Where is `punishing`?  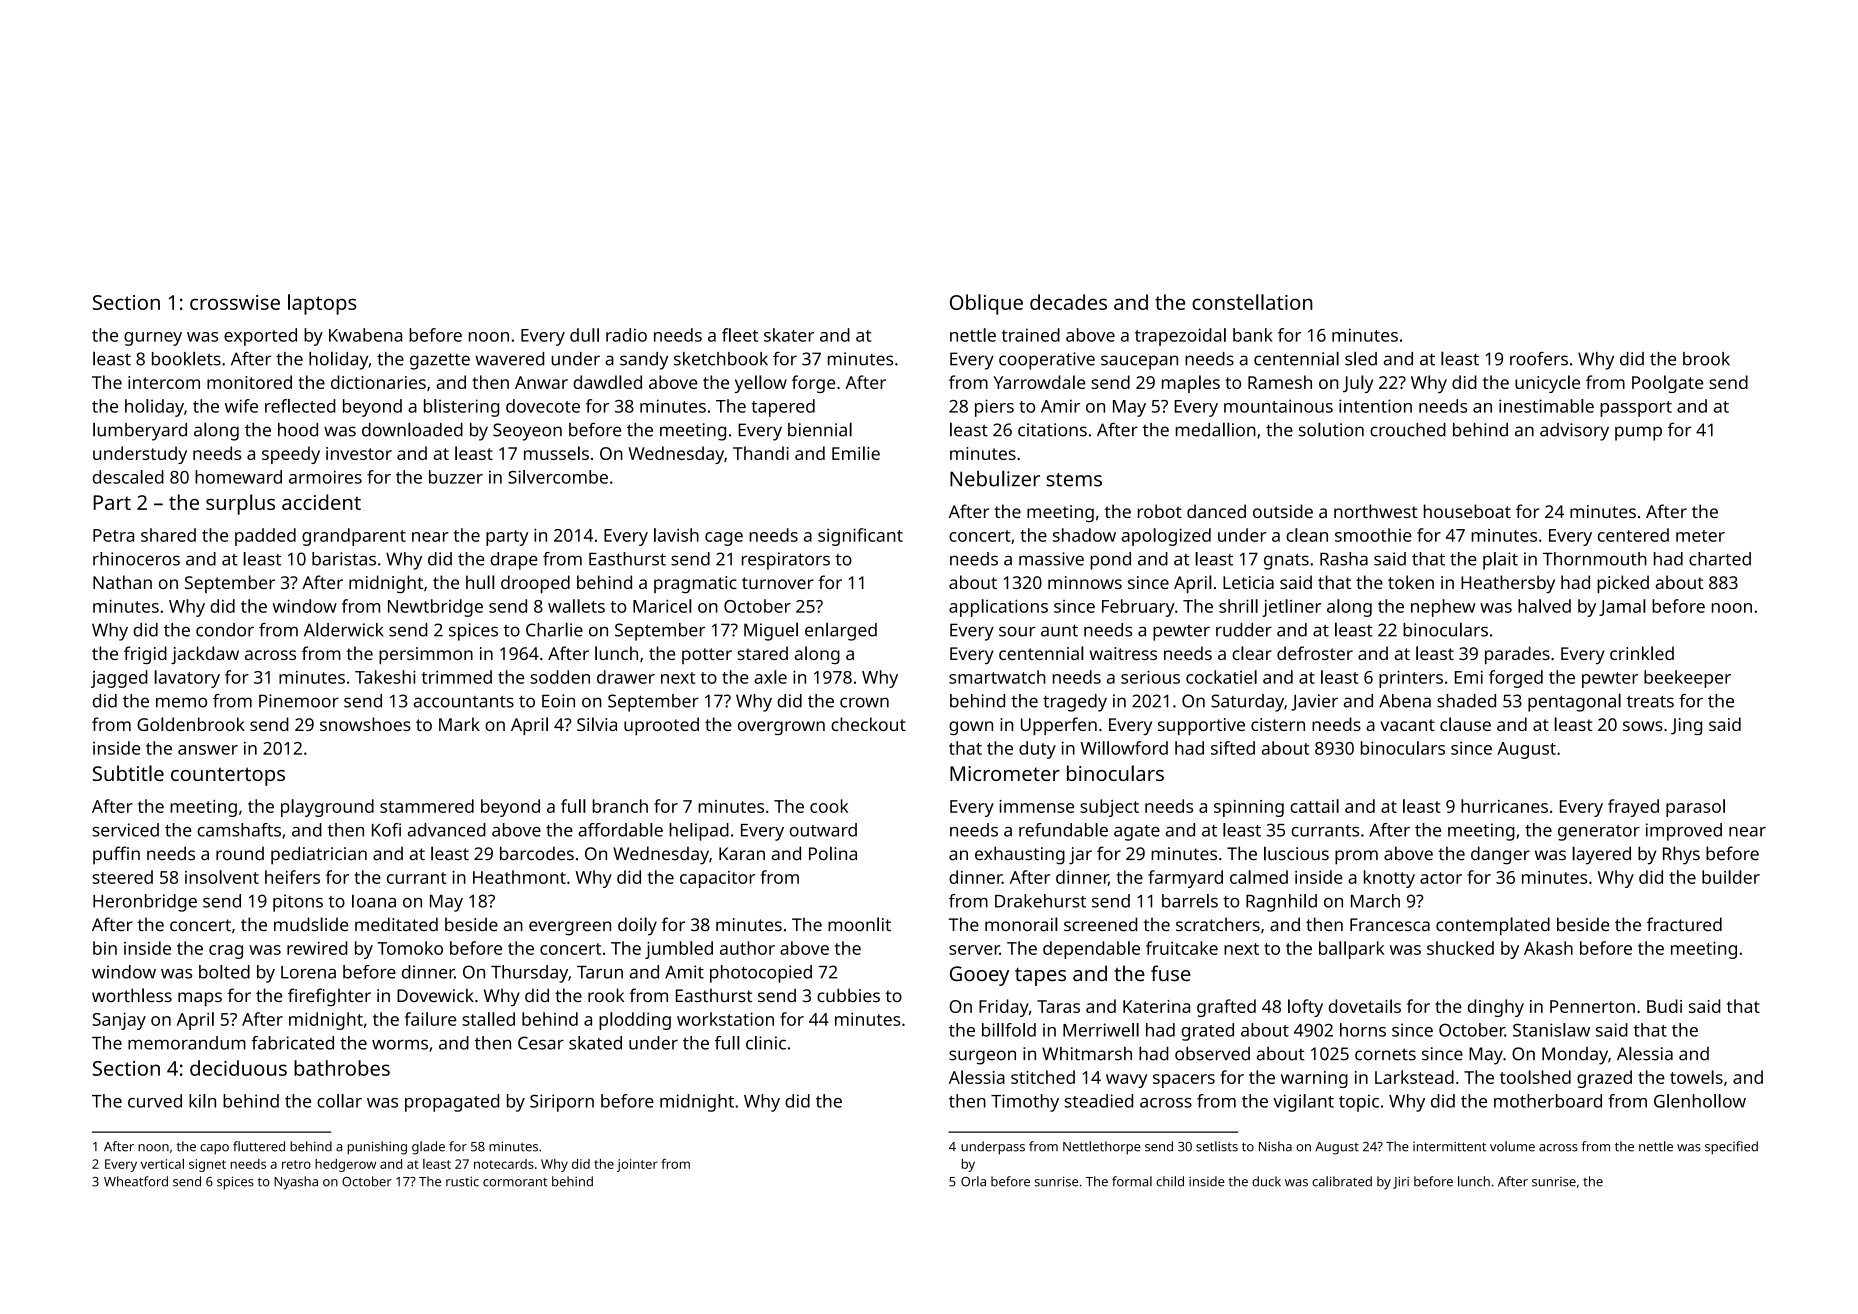 punishing is located at coordinates (377, 1148).
